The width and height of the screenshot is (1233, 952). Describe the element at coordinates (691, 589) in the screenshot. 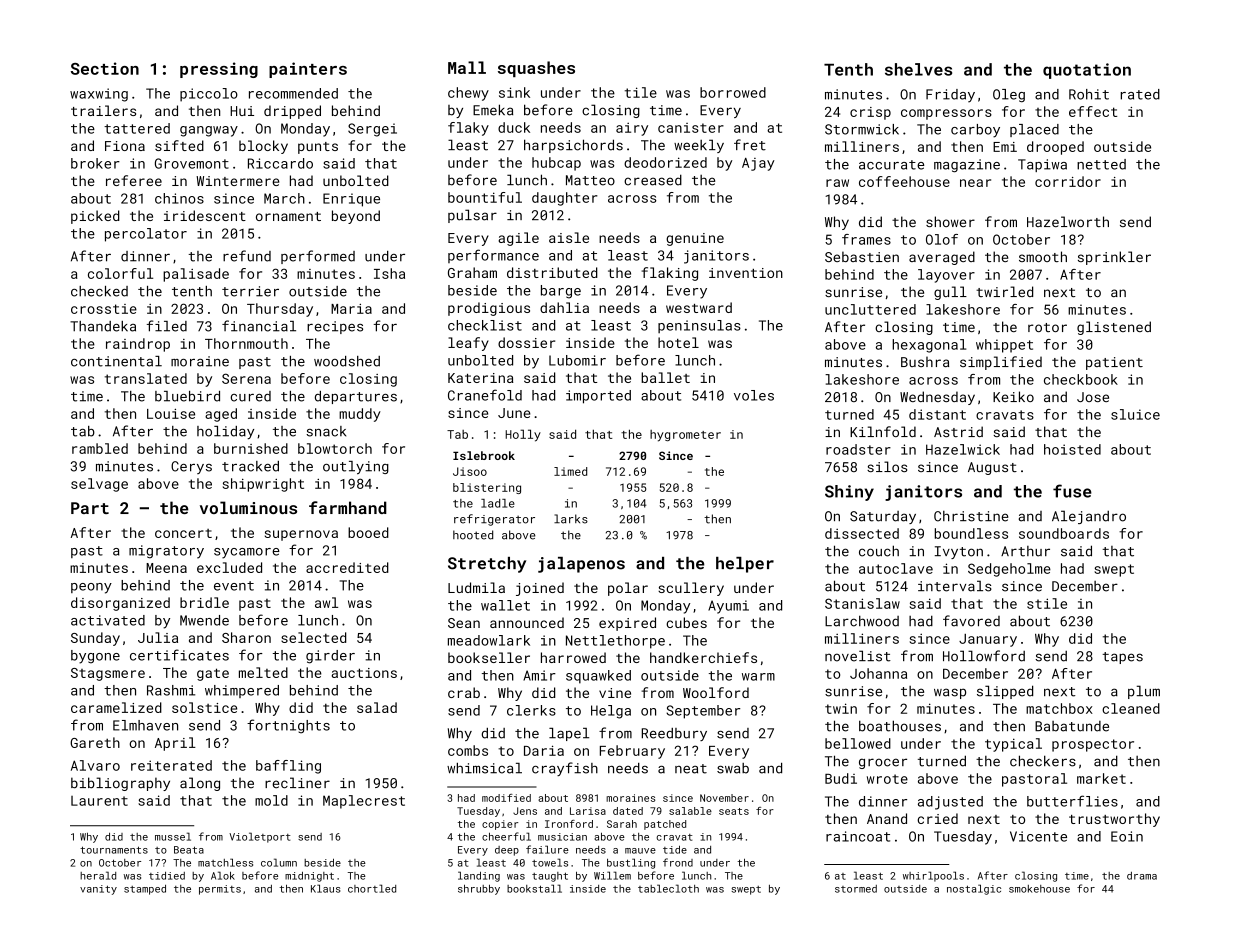

I see `scullery` at that location.
